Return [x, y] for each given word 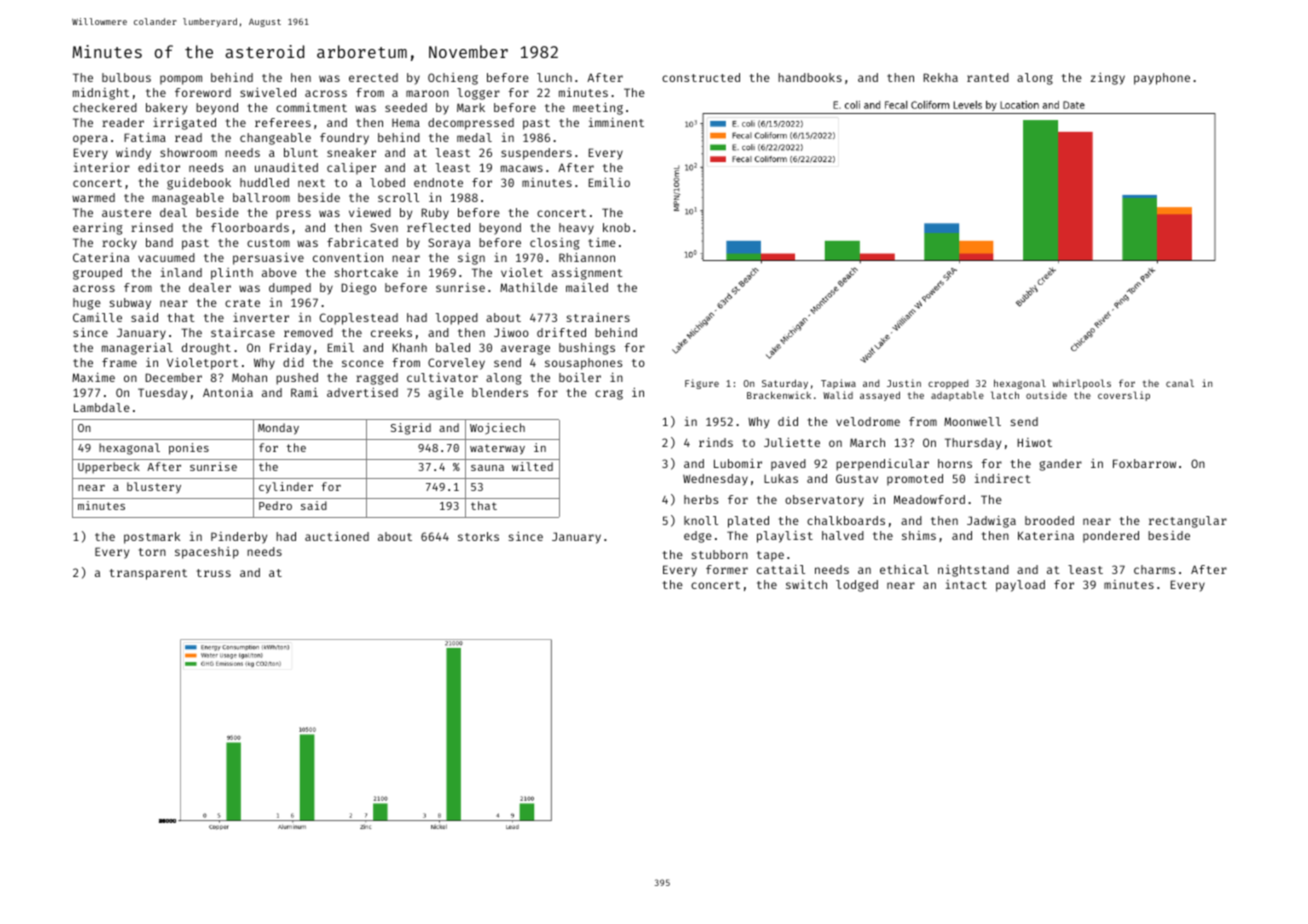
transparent [148, 574]
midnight [101, 94]
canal [1180, 383]
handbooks [810, 77]
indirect [1003, 478]
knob [616, 227]
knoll [701, 520]
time [602, 242]
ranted [988, 77]
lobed [387, 182]
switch [806, 584]
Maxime [93, 377]
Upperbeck [109, 467]
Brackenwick [779, 395]
